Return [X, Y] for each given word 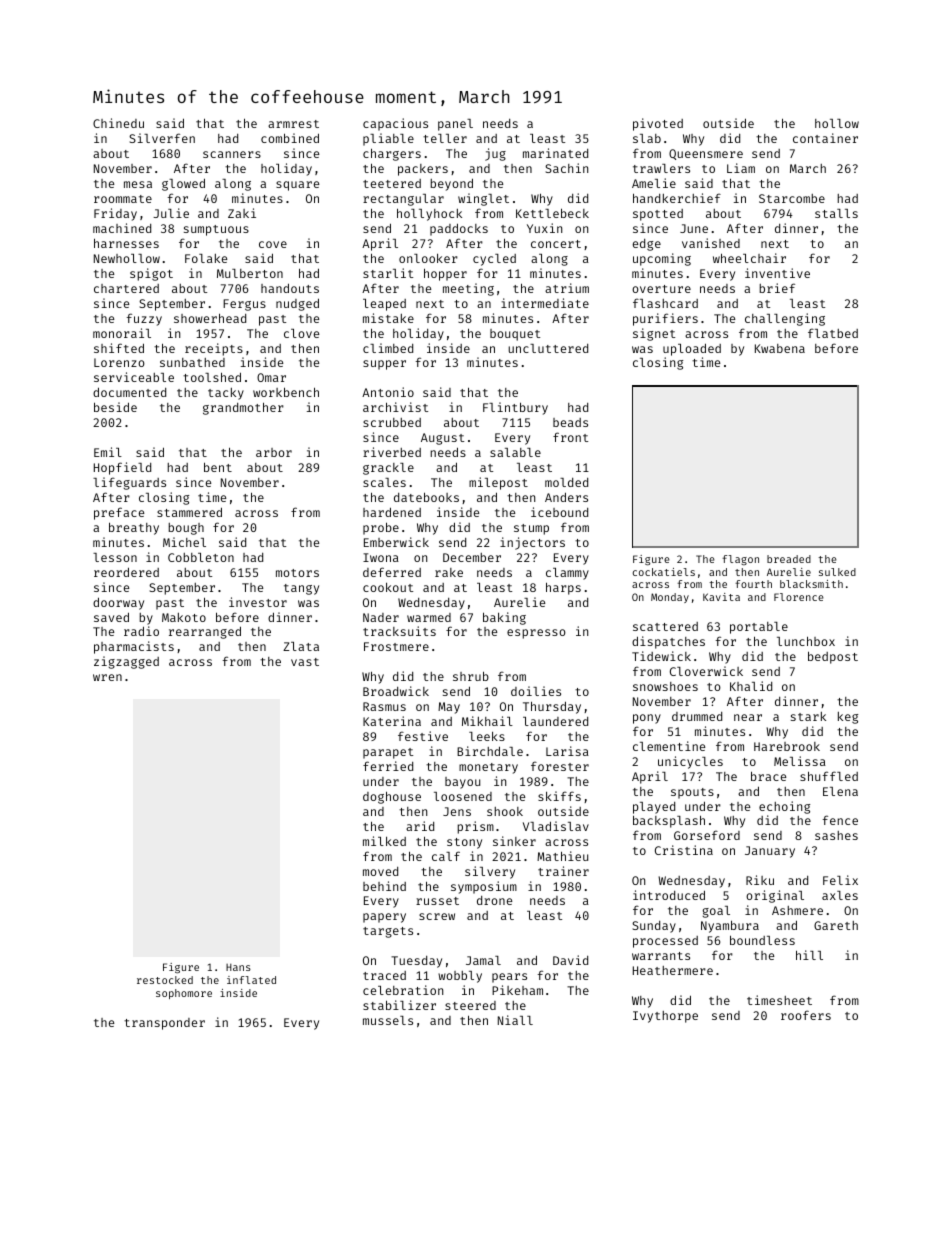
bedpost [833, 657]
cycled [494, 260]
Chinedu [118, 123]
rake [449, 572]
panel [455, 125]
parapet [388, 753]
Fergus [244, 305]
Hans [238, 967]
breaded [789, 559]
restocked [165, 980]
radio [141, 631]
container [825, 138]
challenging [785, 319]
